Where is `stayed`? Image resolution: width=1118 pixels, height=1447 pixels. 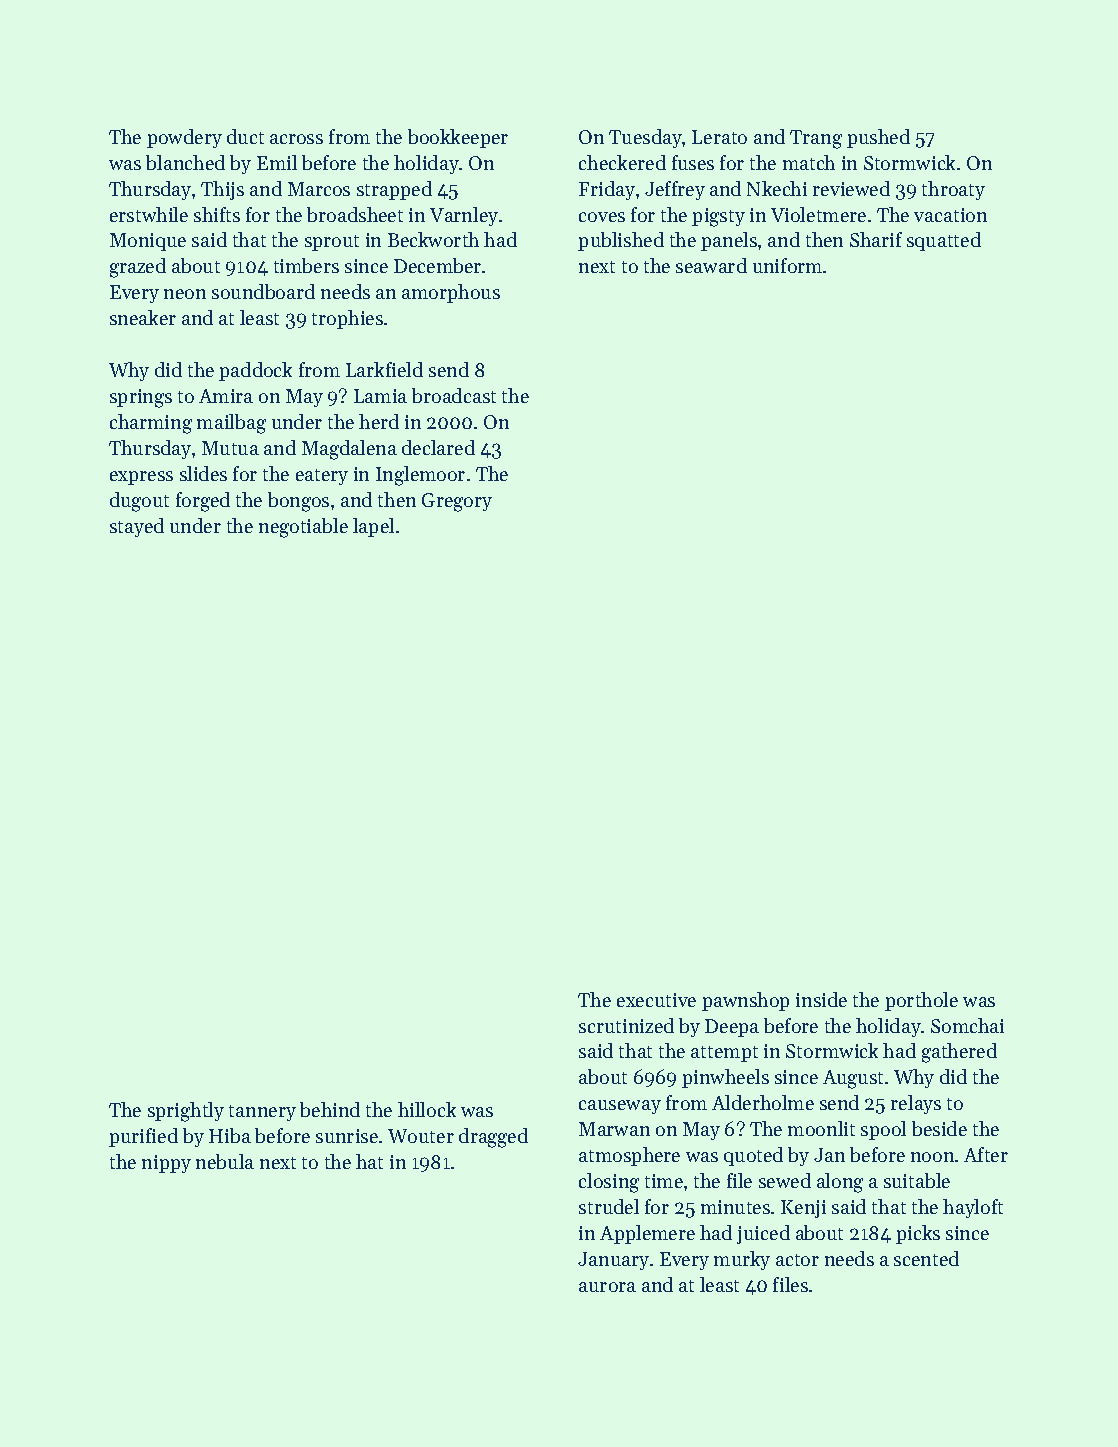 stayed is located at coordinates (137, 527).
